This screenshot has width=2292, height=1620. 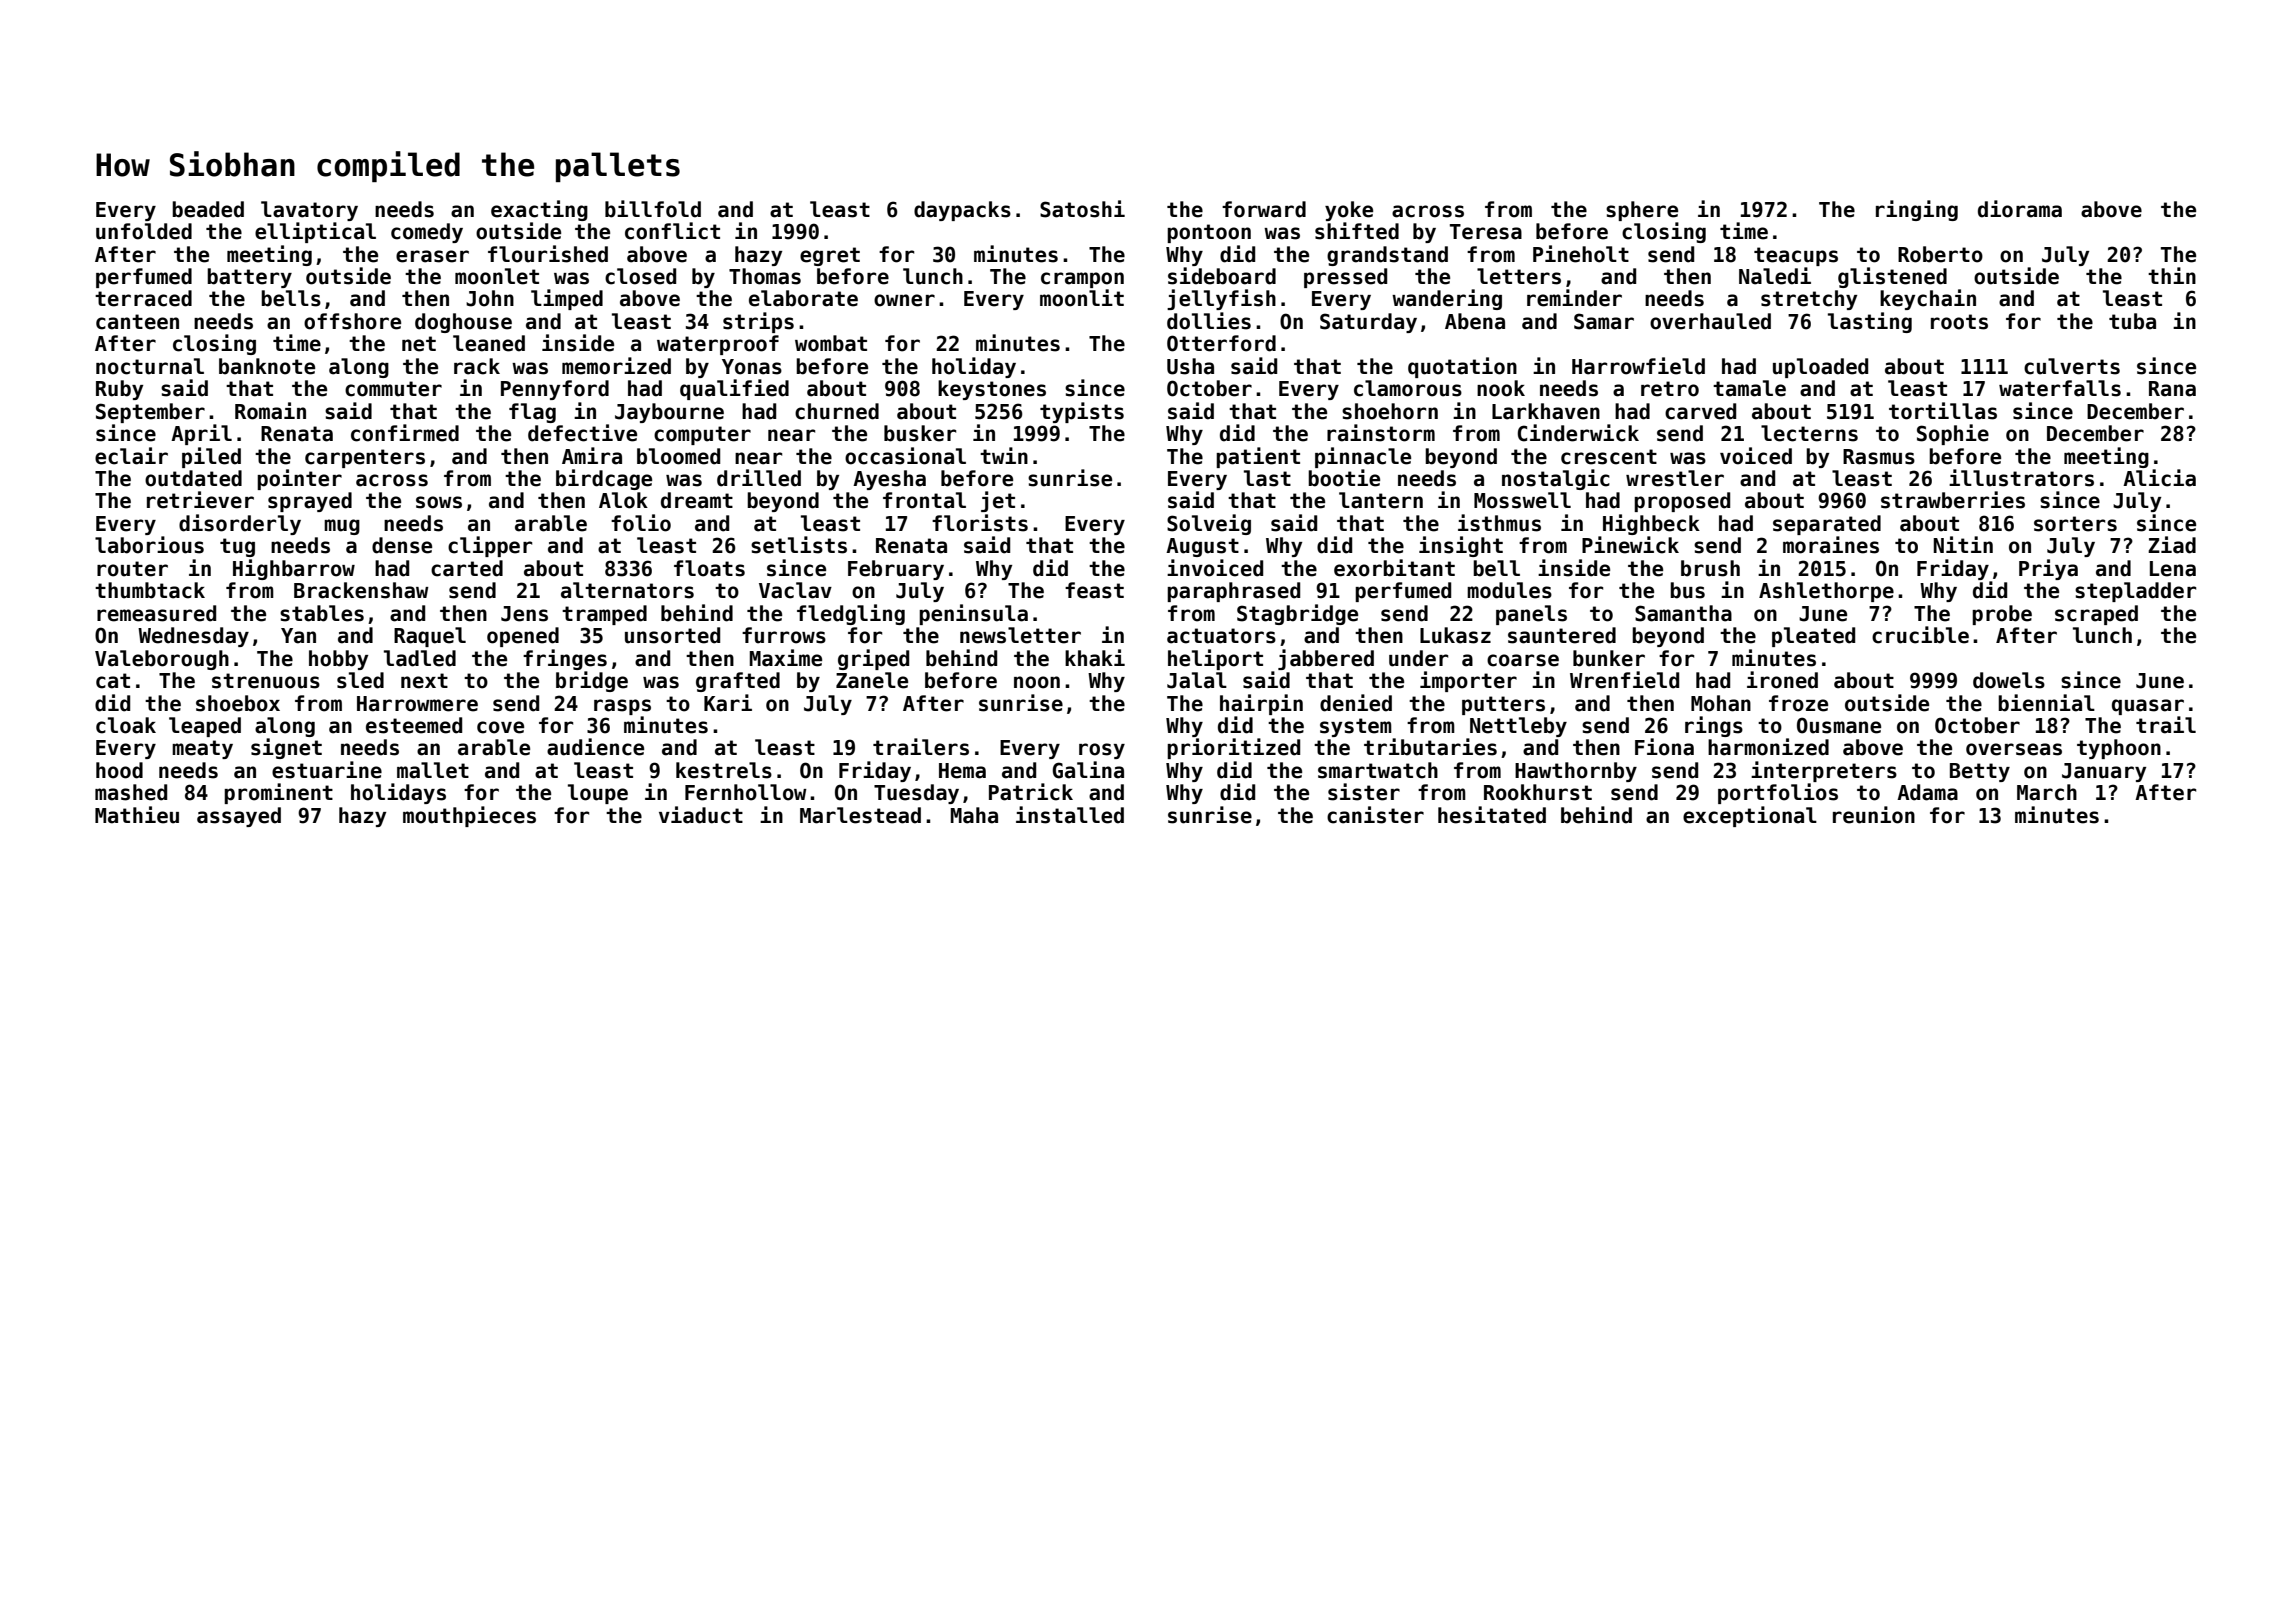 I want to click on assayed, so click(x=239, y=817).
